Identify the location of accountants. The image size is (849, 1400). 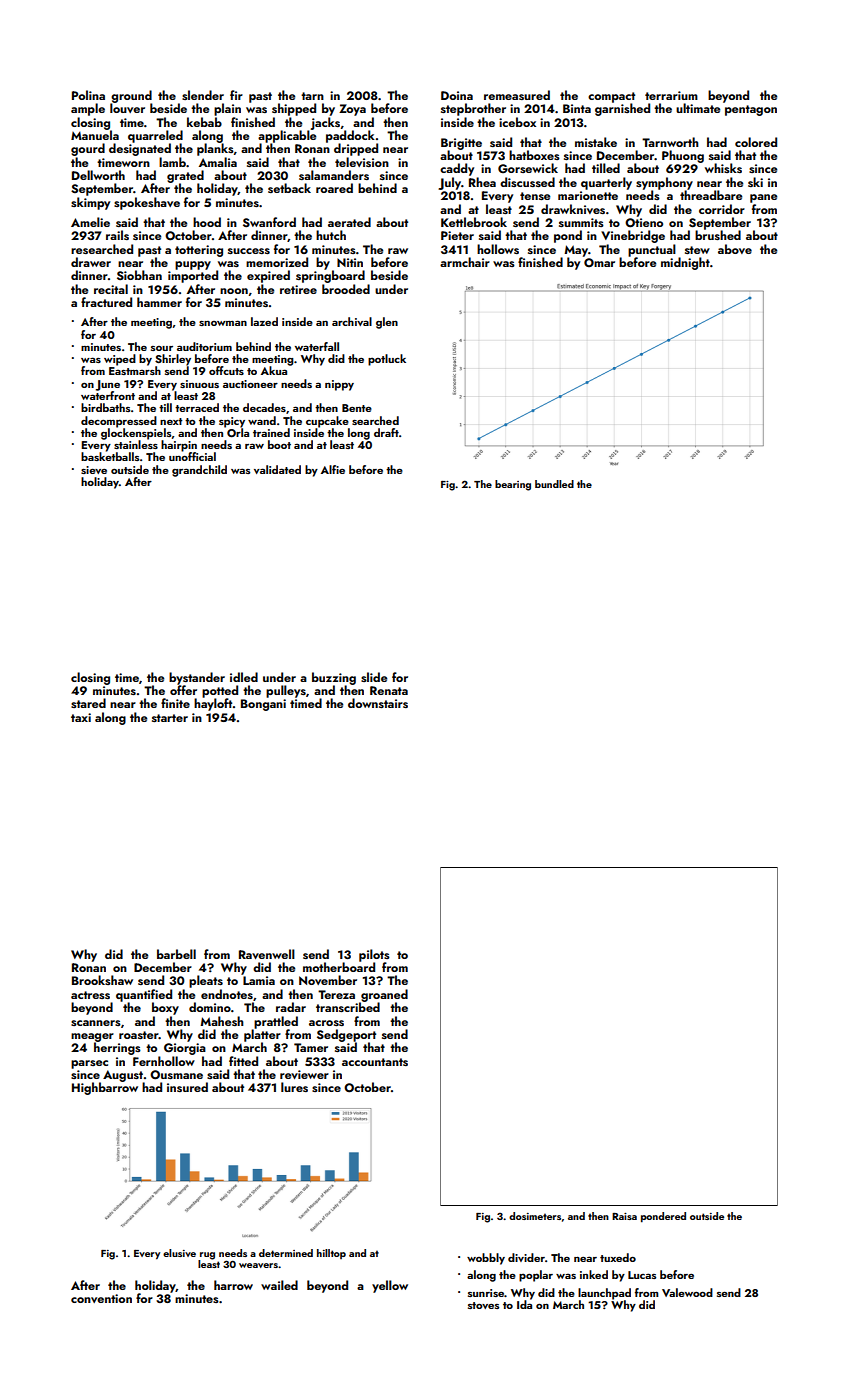
(375, 1062).
